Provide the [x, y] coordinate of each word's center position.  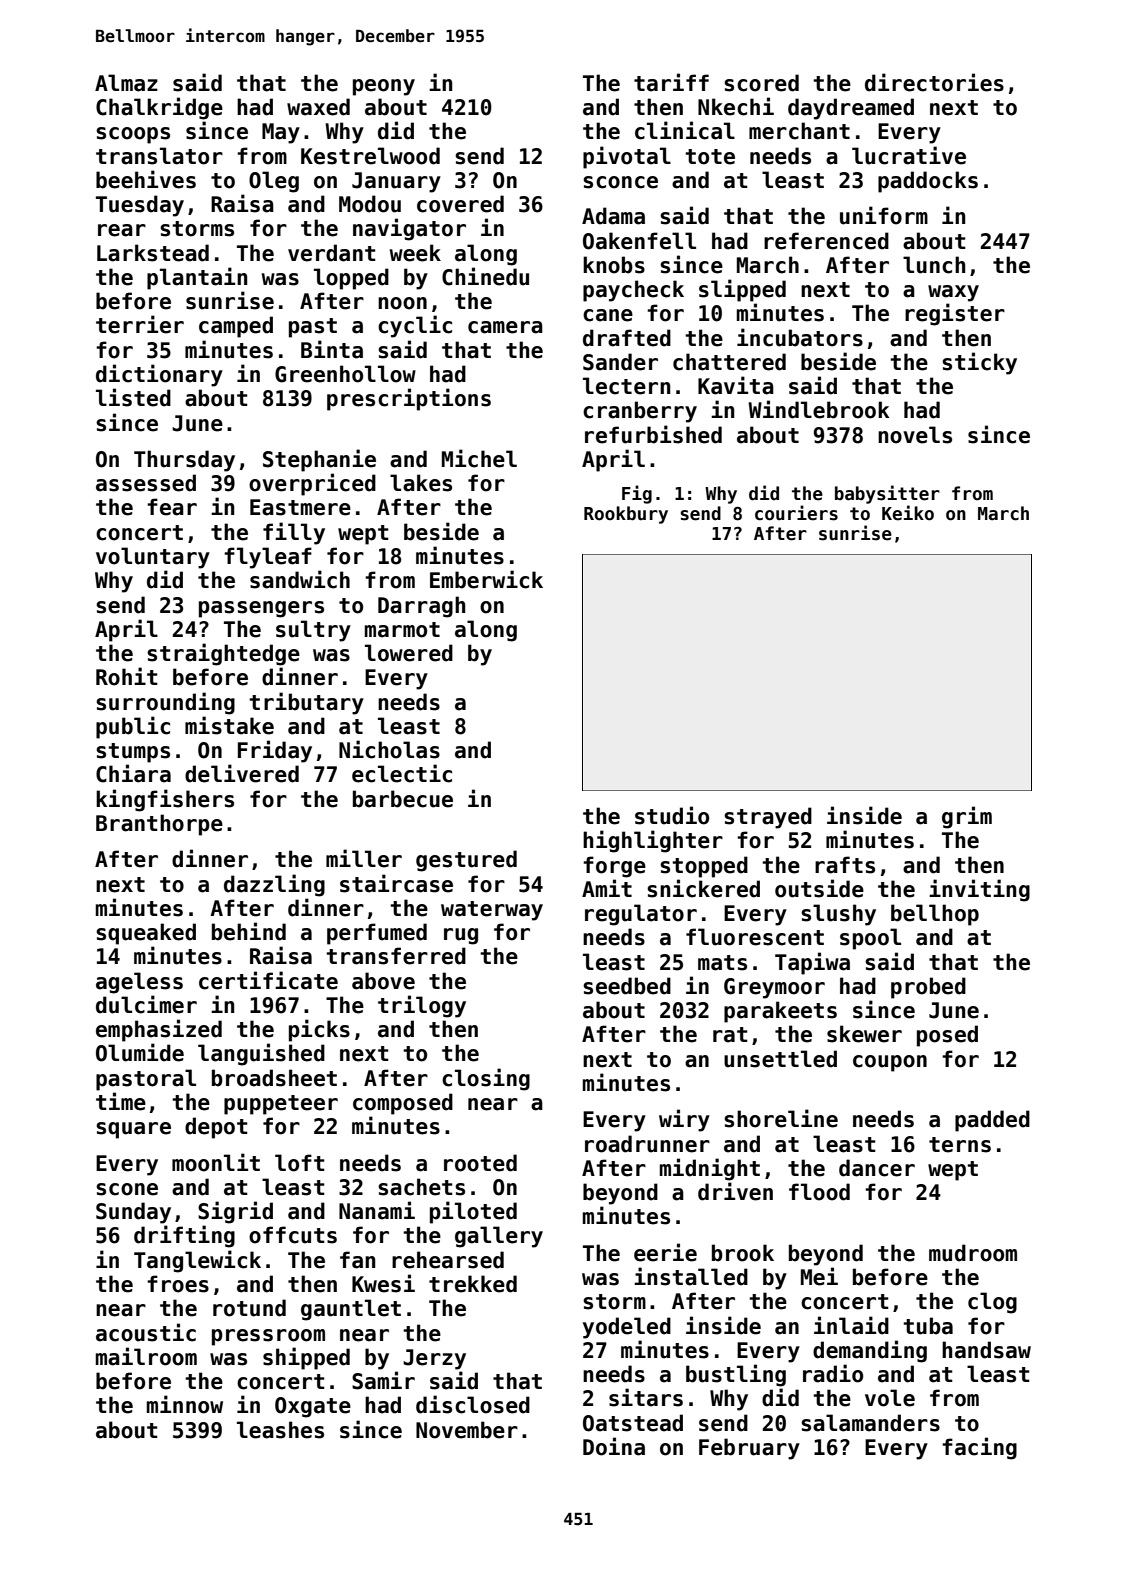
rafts [845, 865]
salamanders [870, 1423]
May [281, 133]
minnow [185, 1404]
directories [934, 82]
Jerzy [434, 1359]
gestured [466, 861]
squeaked [146, 934]
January [396, 182]
